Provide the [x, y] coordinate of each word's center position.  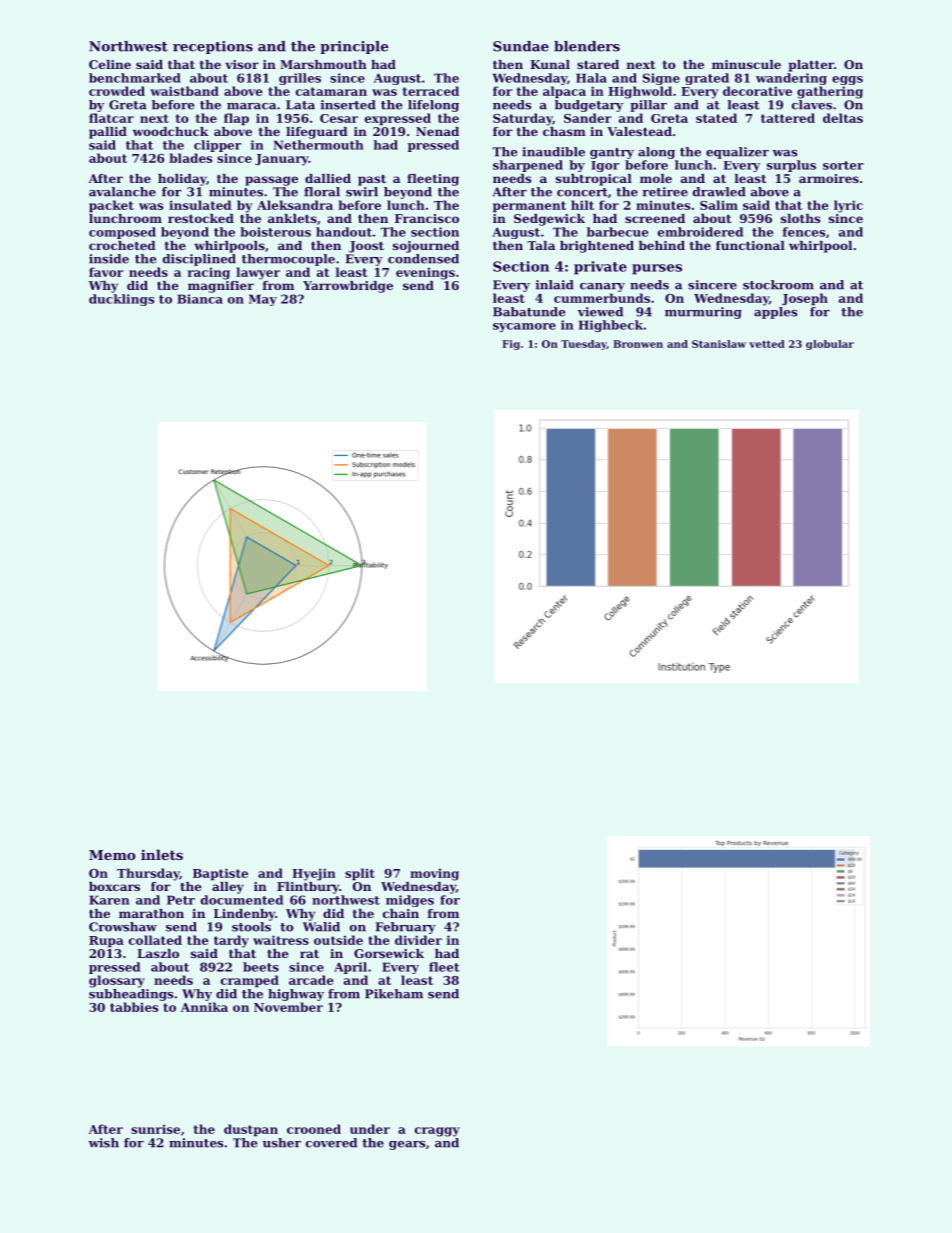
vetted [767, 344]
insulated [200, 205]
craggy [437, 1132]
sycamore [524, 327]
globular [830, 345]
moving [434, 874]
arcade [311, 980]
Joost [366, 247]
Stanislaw [719, 344]
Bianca [200, 299]
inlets [162, 854]
